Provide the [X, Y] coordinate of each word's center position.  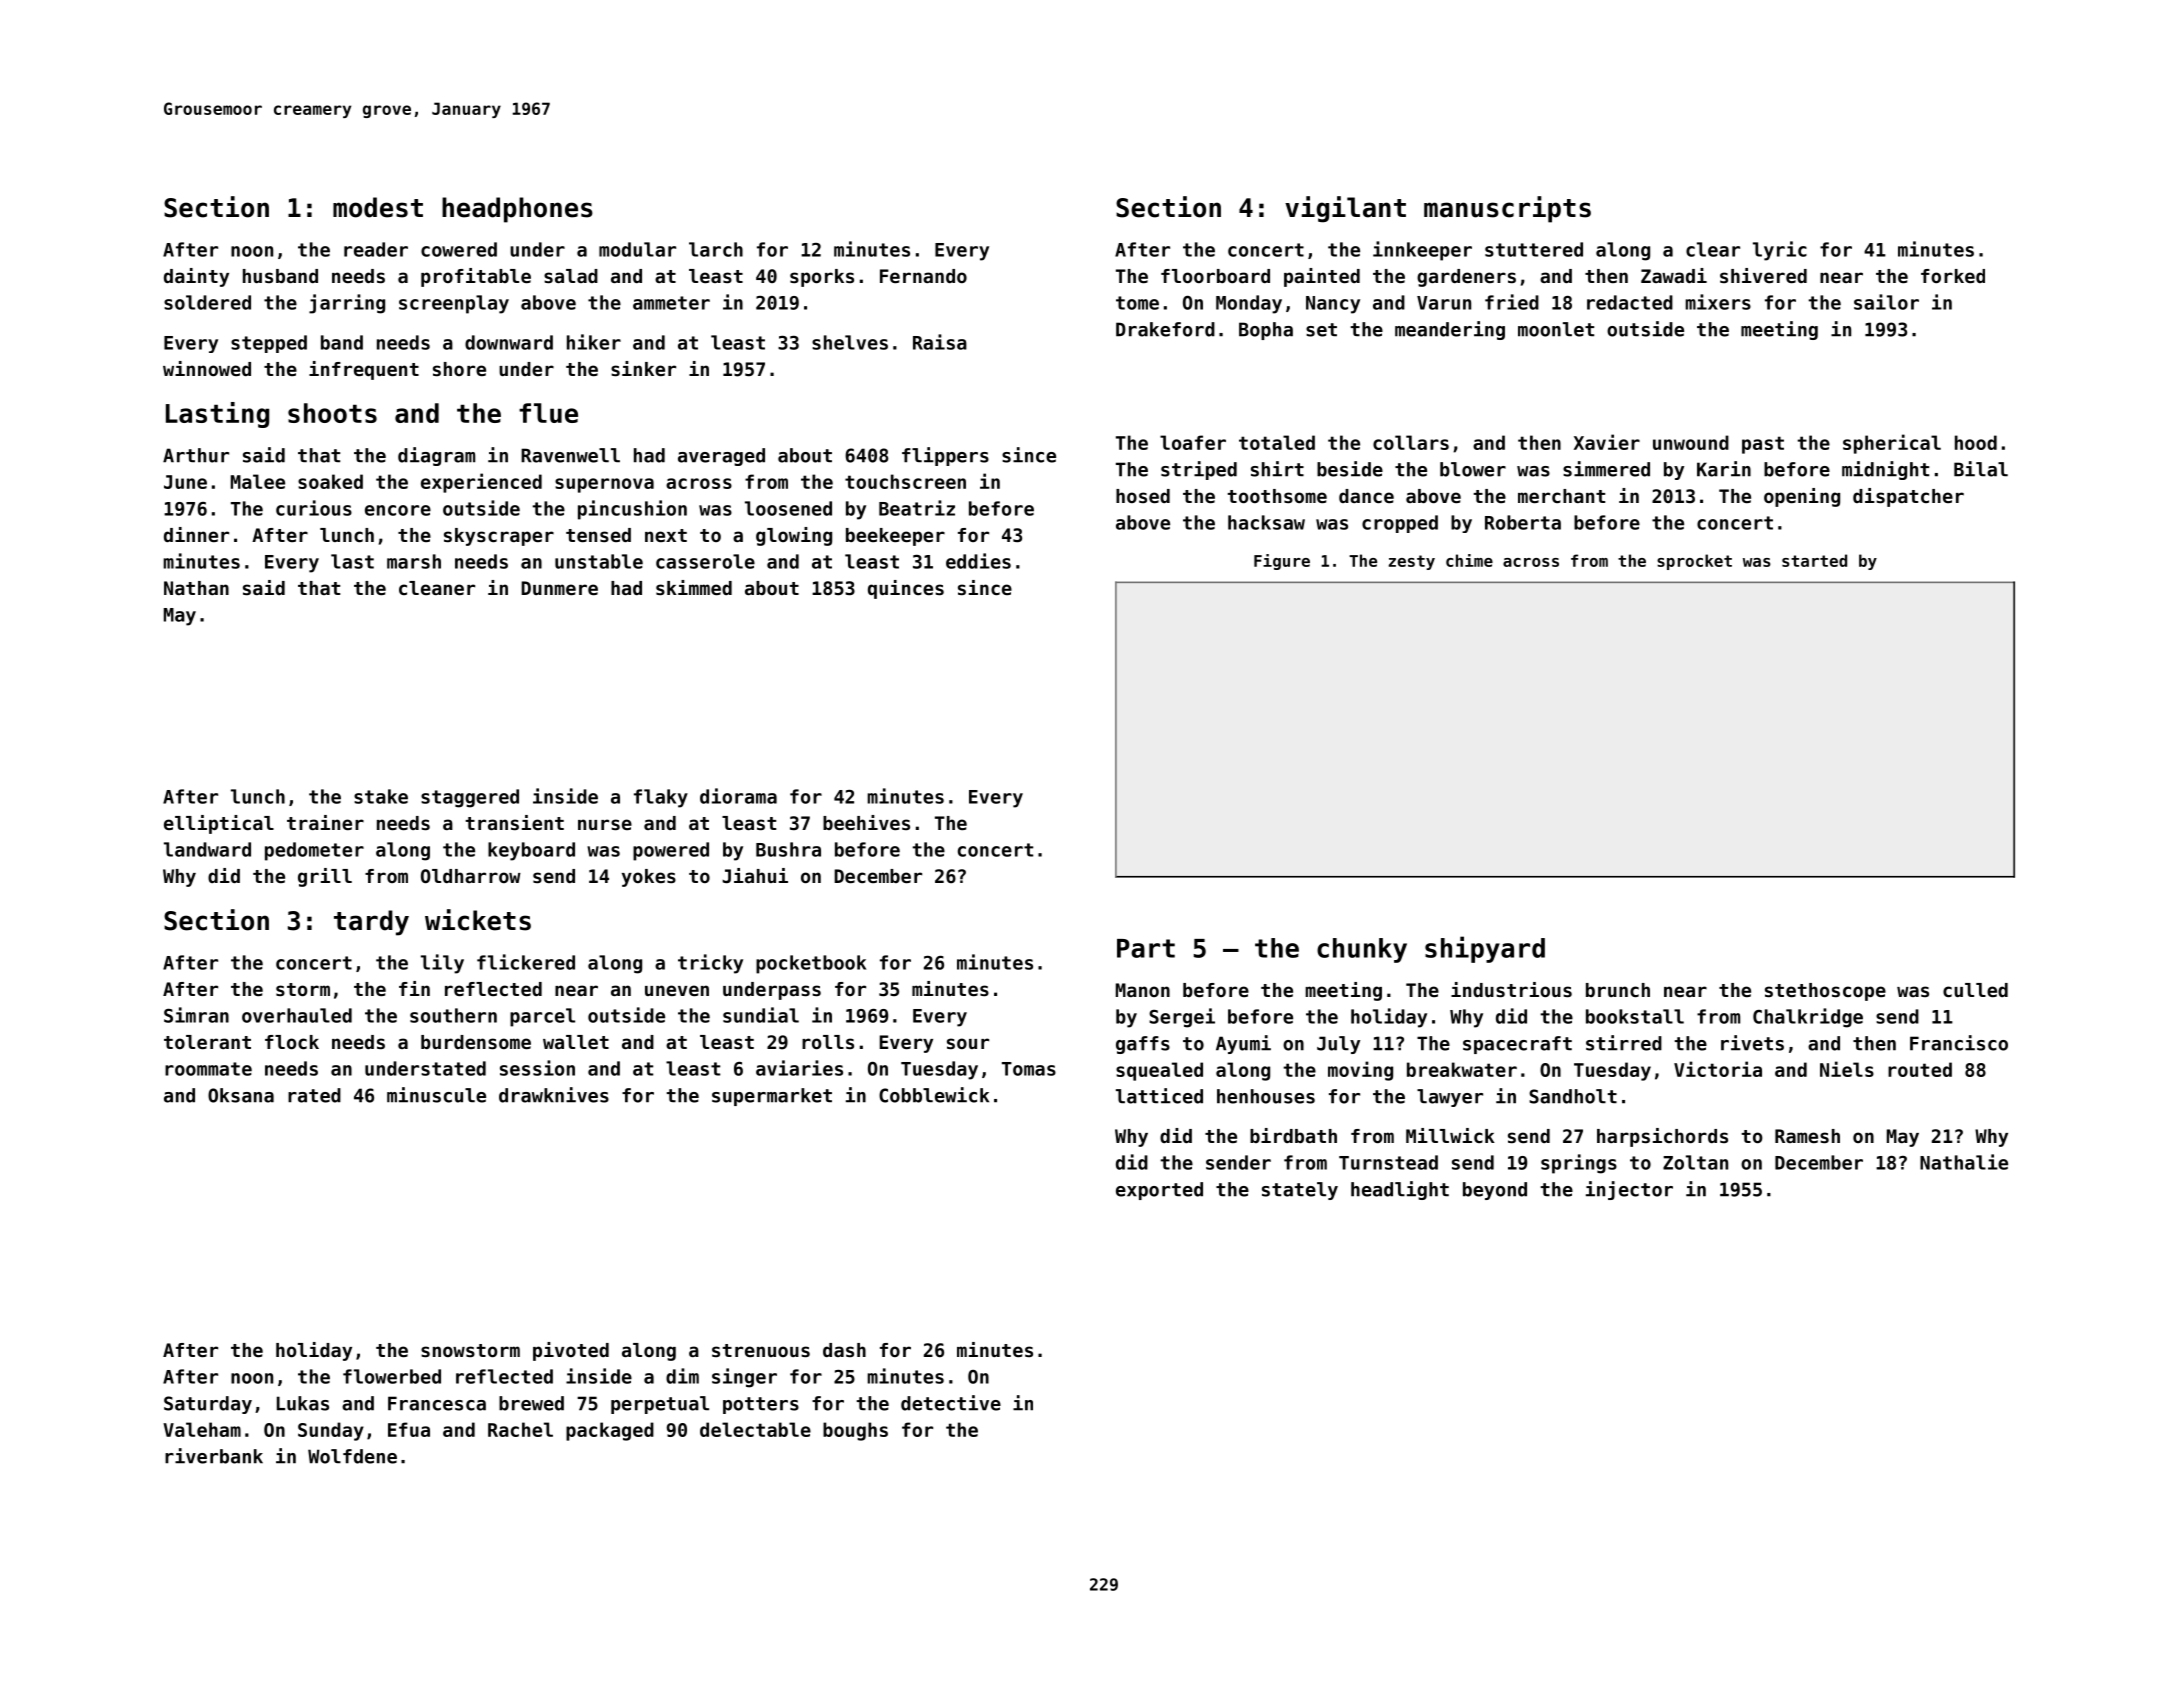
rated [314, 1095]
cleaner [437, 588]
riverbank [214, 1456]
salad [571, 276]
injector [1629, 1190]
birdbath [1293, 1135]
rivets [1752, 1043]
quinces [906, 589]
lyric [1780, 251]
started [1814, 560]
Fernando [923, 276]
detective [951, 1403]
